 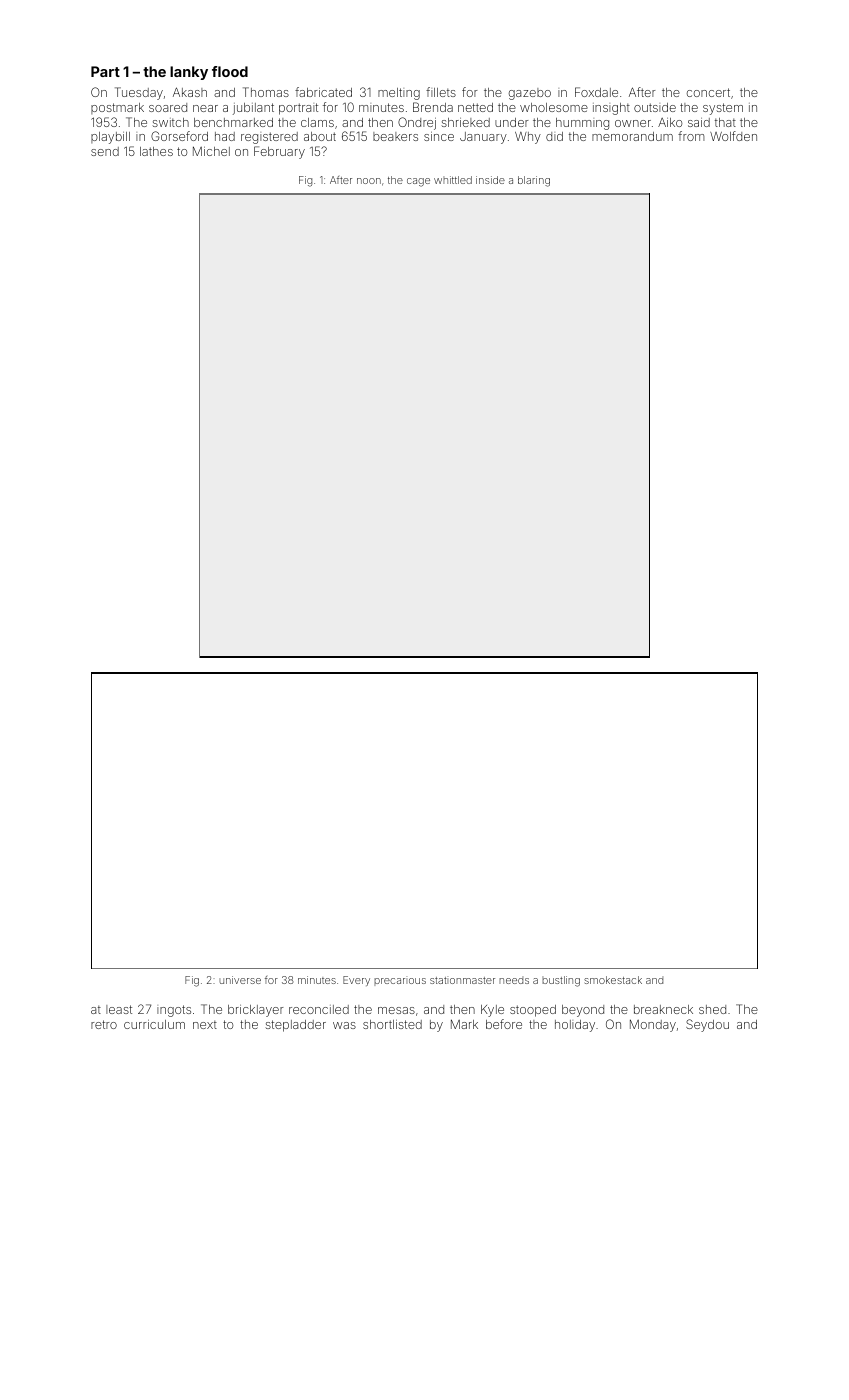 I want to click on least, so click(x=119, y=1009).
